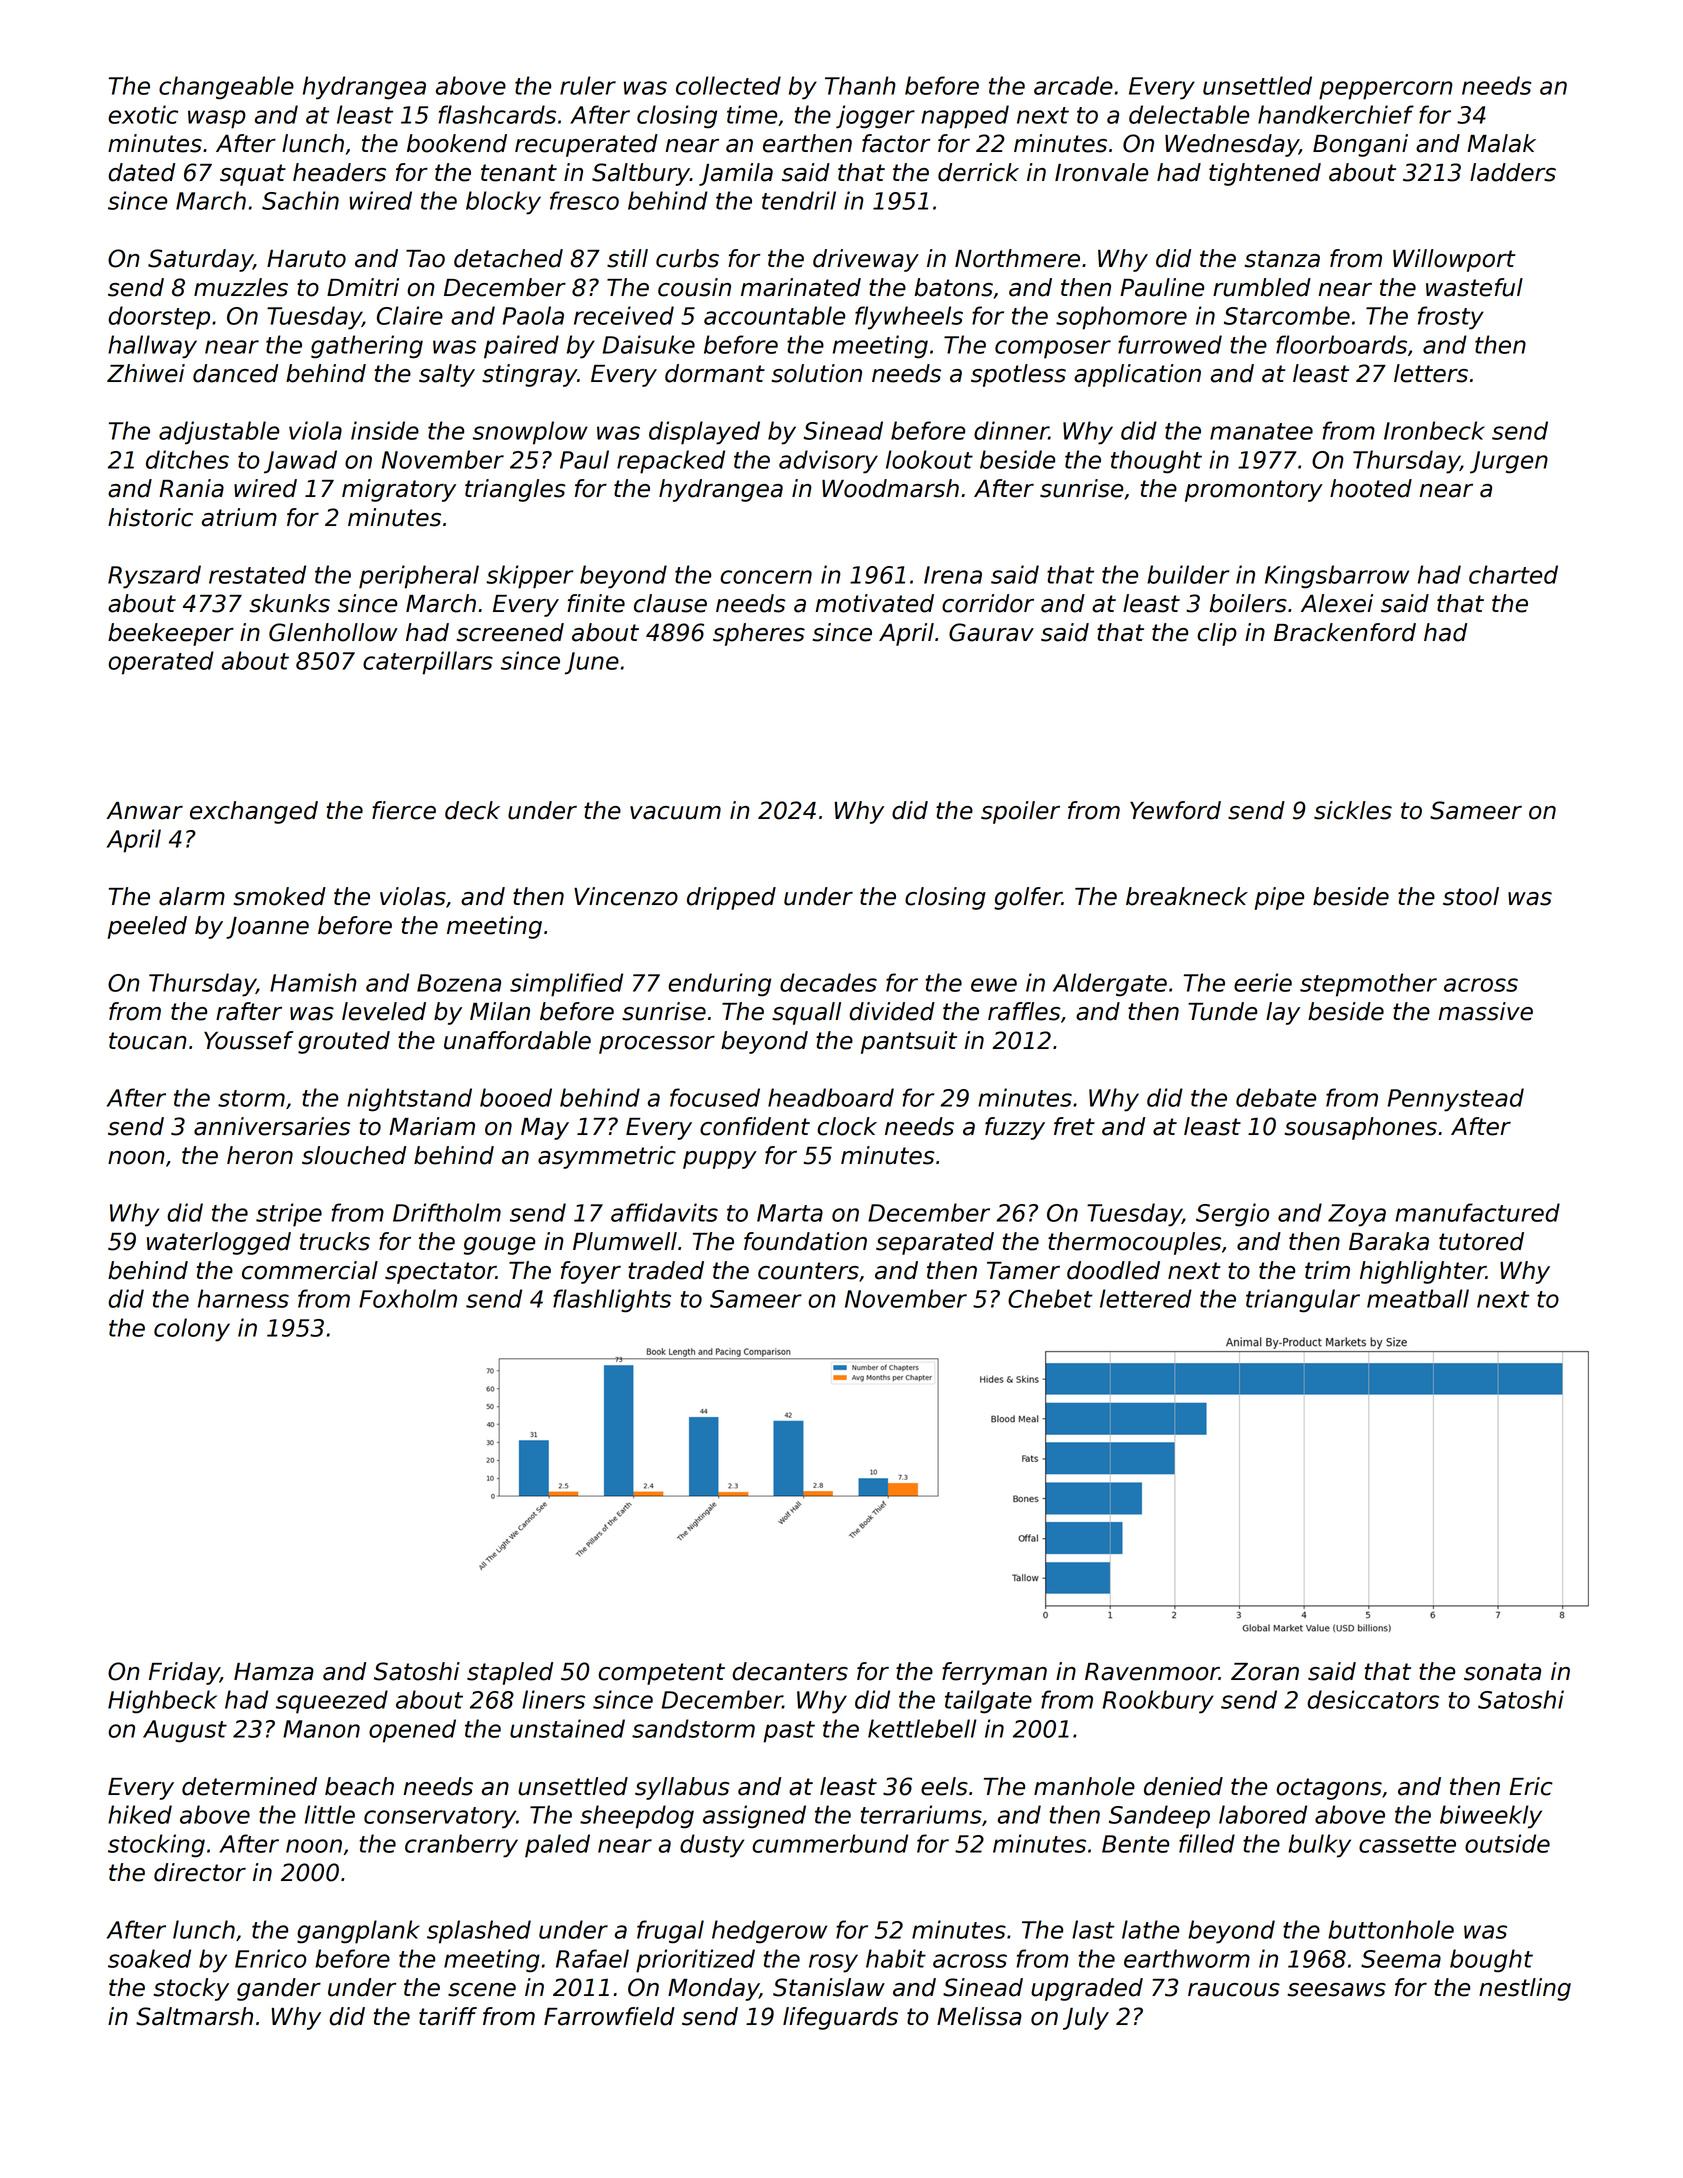  What do you see at coordinates (921, 1814) in the image?
I see `terrariums` at bounding box center [921, 1814].
